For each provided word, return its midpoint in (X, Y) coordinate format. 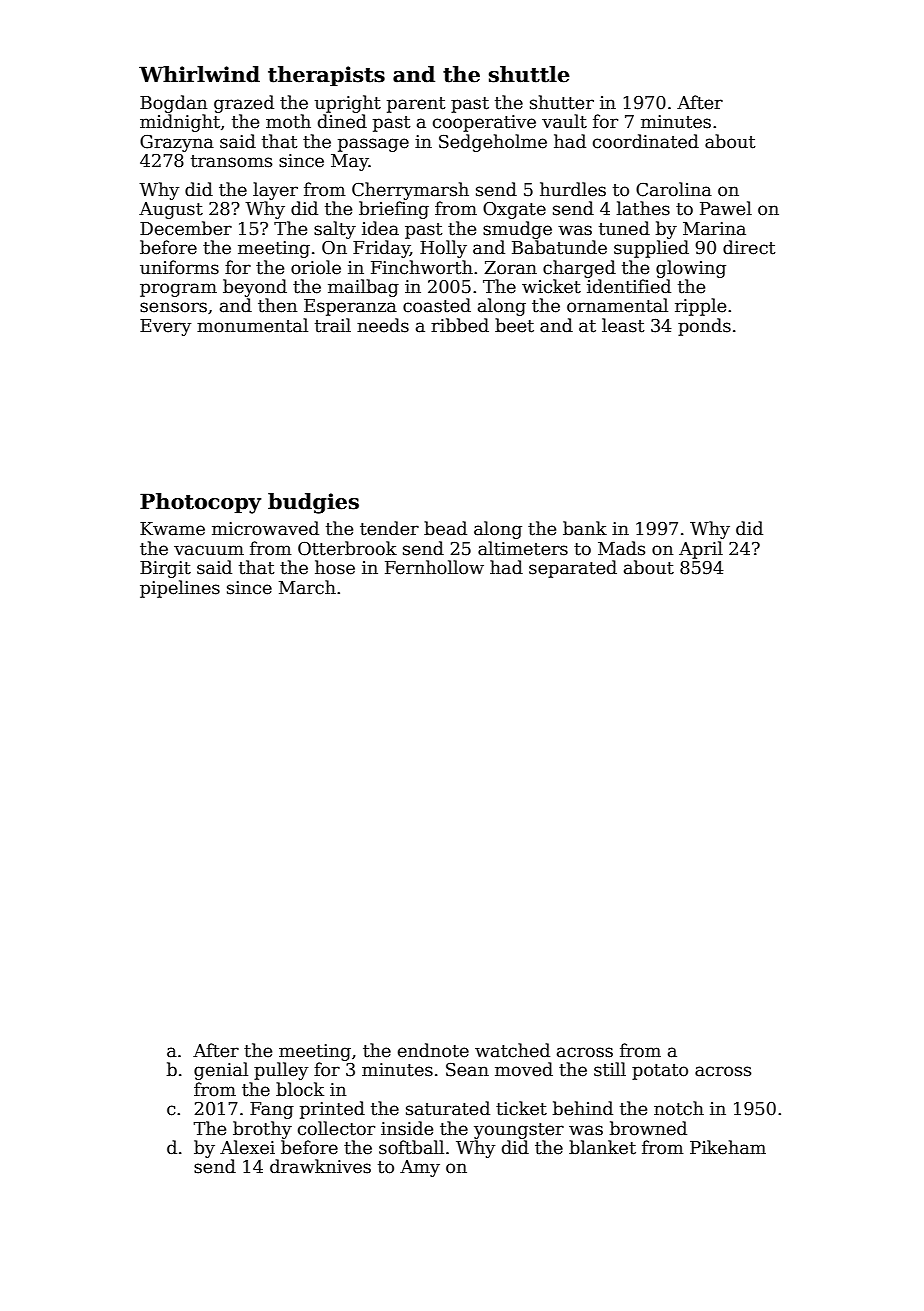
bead (445, 528)
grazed (244, 104)
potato (660, 1072)
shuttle (529, 74)
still (610, 1069)
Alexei (247, 1147)
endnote (433, 1050)
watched (512, 1050)
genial (221, 1071)
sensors (173, 307)
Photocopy (200, 503)
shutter (562, 102)
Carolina (674, 189)
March (307, 587)
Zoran (510, 268)
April (701, 550)
